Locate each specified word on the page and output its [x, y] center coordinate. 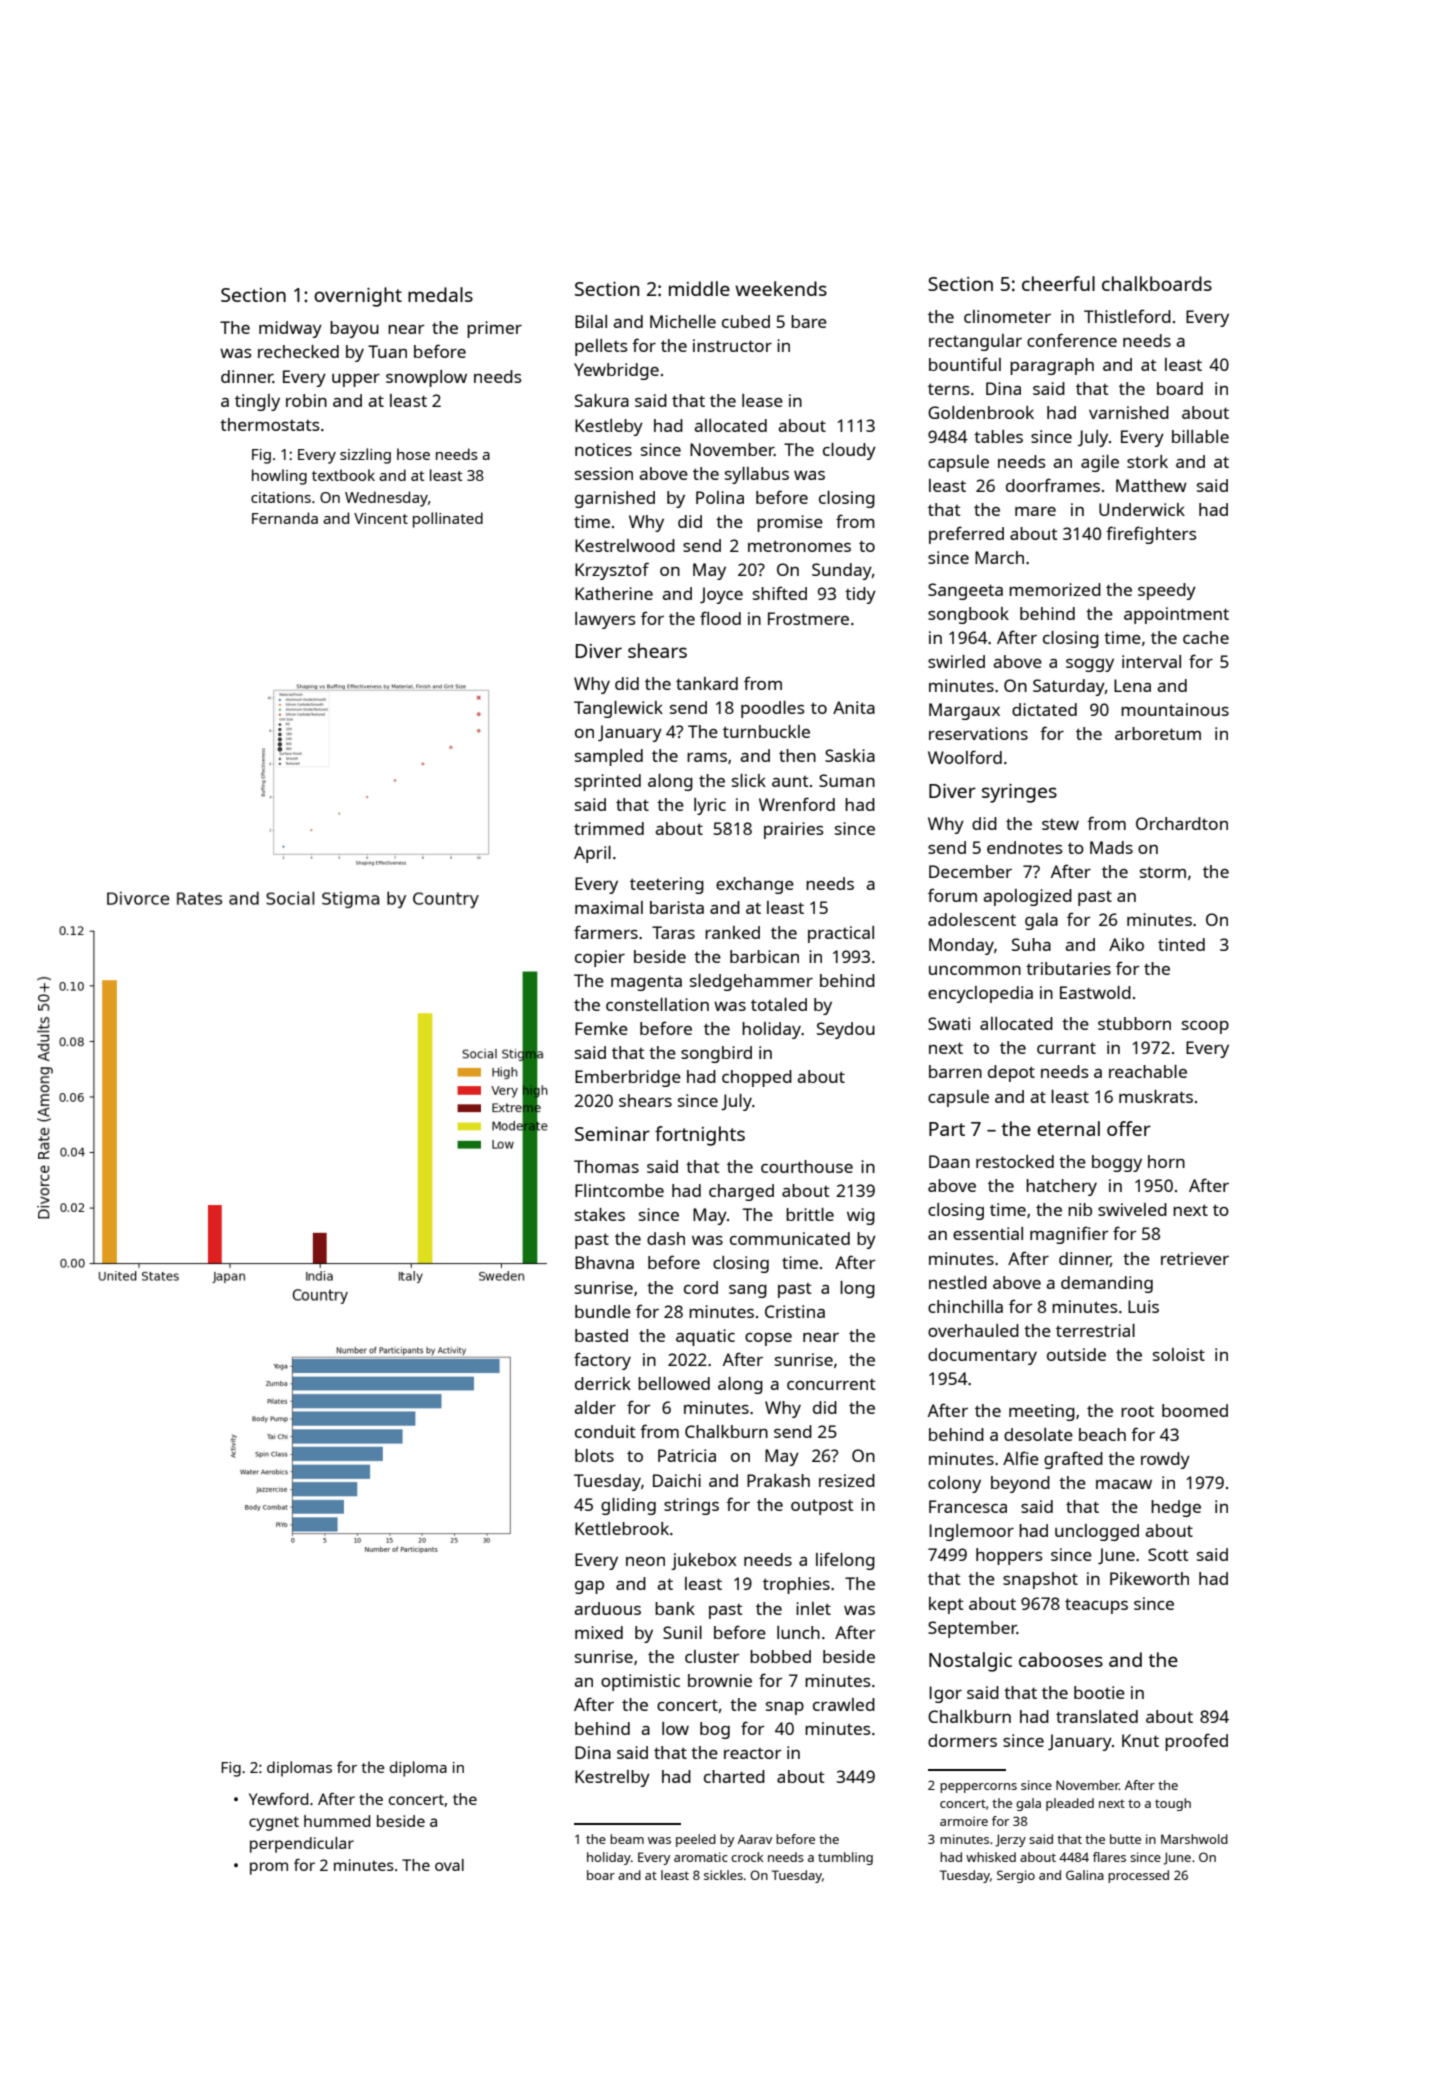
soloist [1179, 1354]
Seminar [612, 1134]
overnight [358, 297]
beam [627, 1839]
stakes [600, 1214]
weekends [781, 288]
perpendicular [302, 1845]
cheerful [1058, 283]
